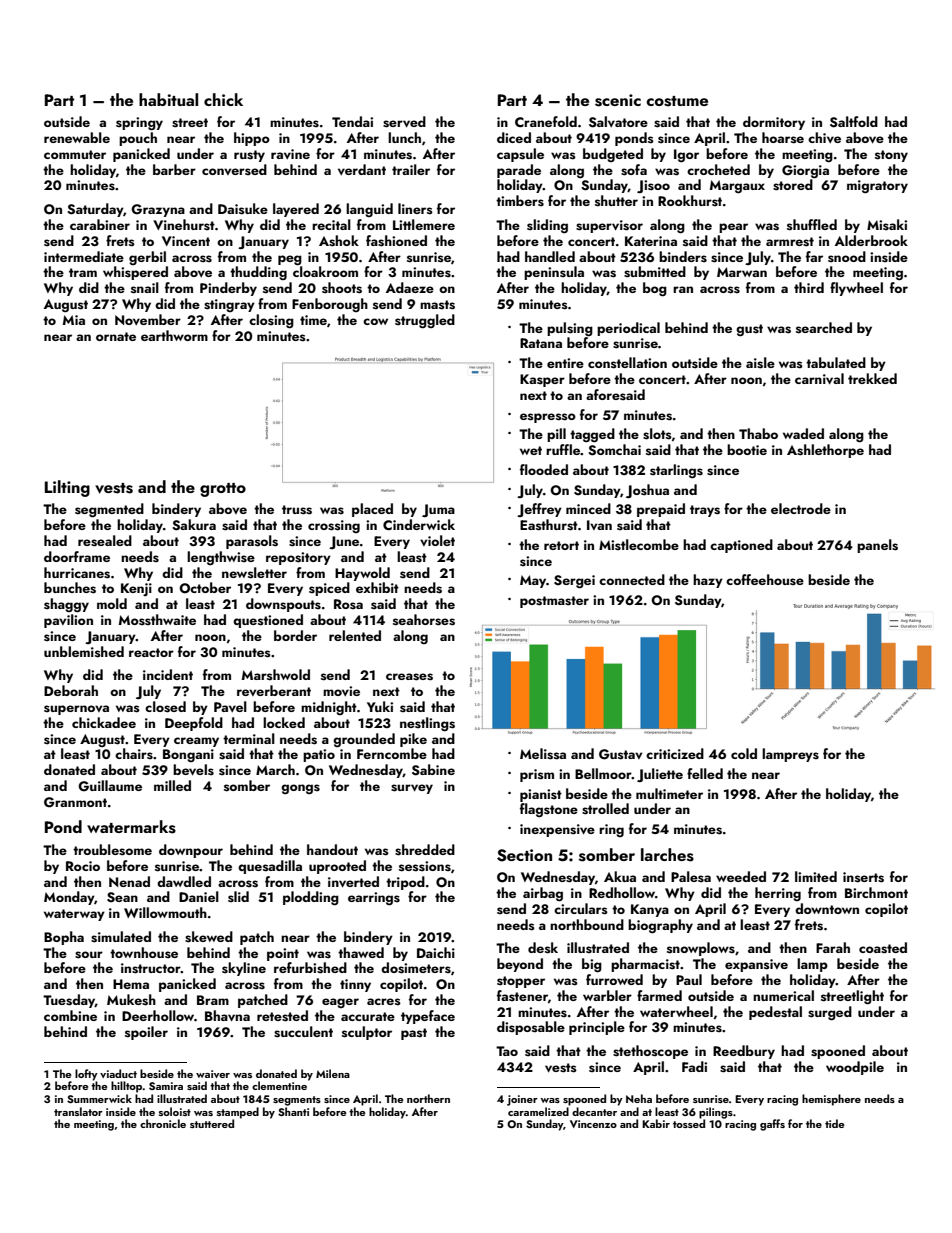 The width and height of the image is (952, 1233). I want to click on watermarks, so click(131, 827).
